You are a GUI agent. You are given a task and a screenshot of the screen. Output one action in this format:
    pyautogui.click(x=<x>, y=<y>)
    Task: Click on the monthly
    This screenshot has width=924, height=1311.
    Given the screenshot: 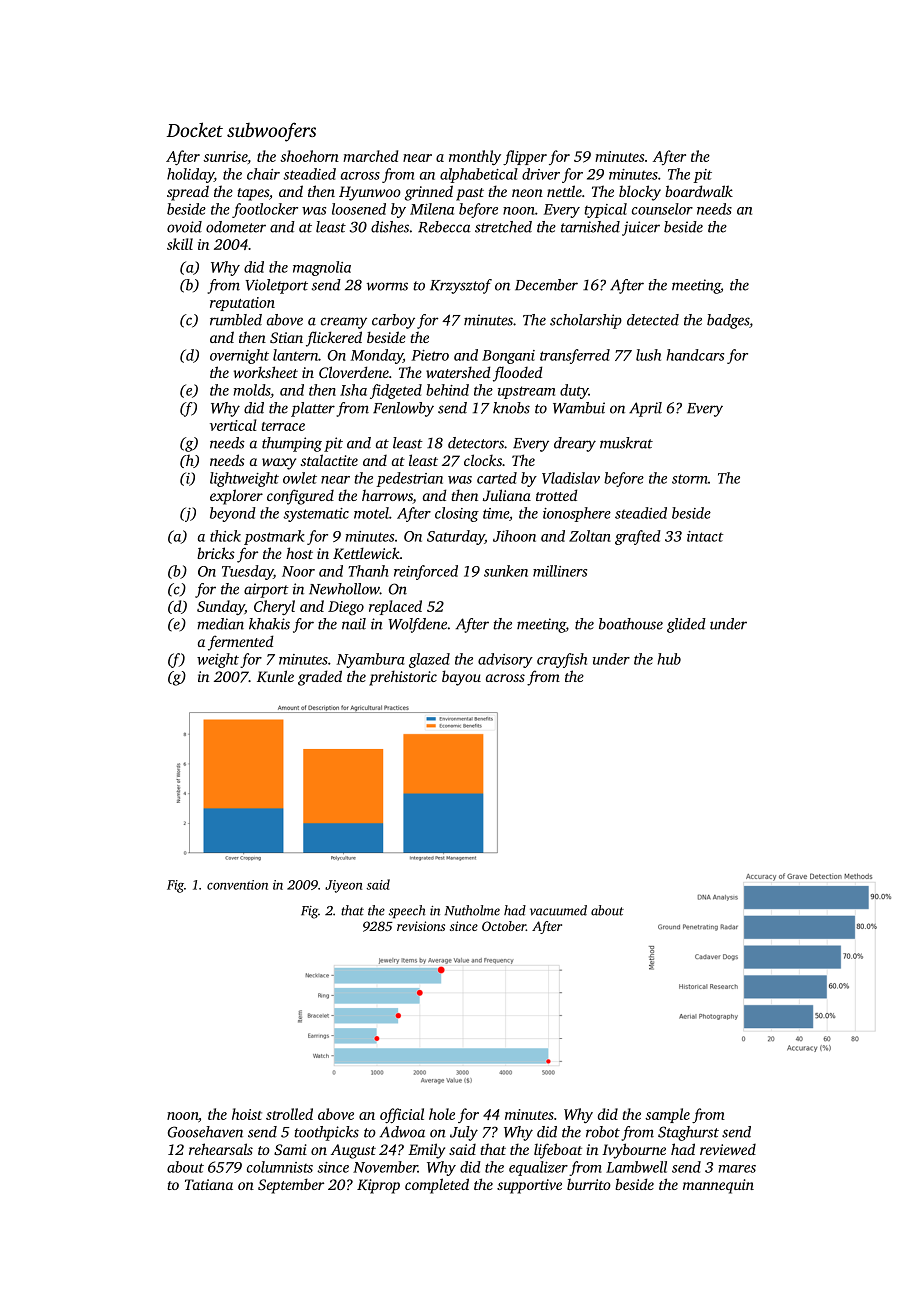 What is the action you would take?
    pyautogui.click(x=475, y=157)
